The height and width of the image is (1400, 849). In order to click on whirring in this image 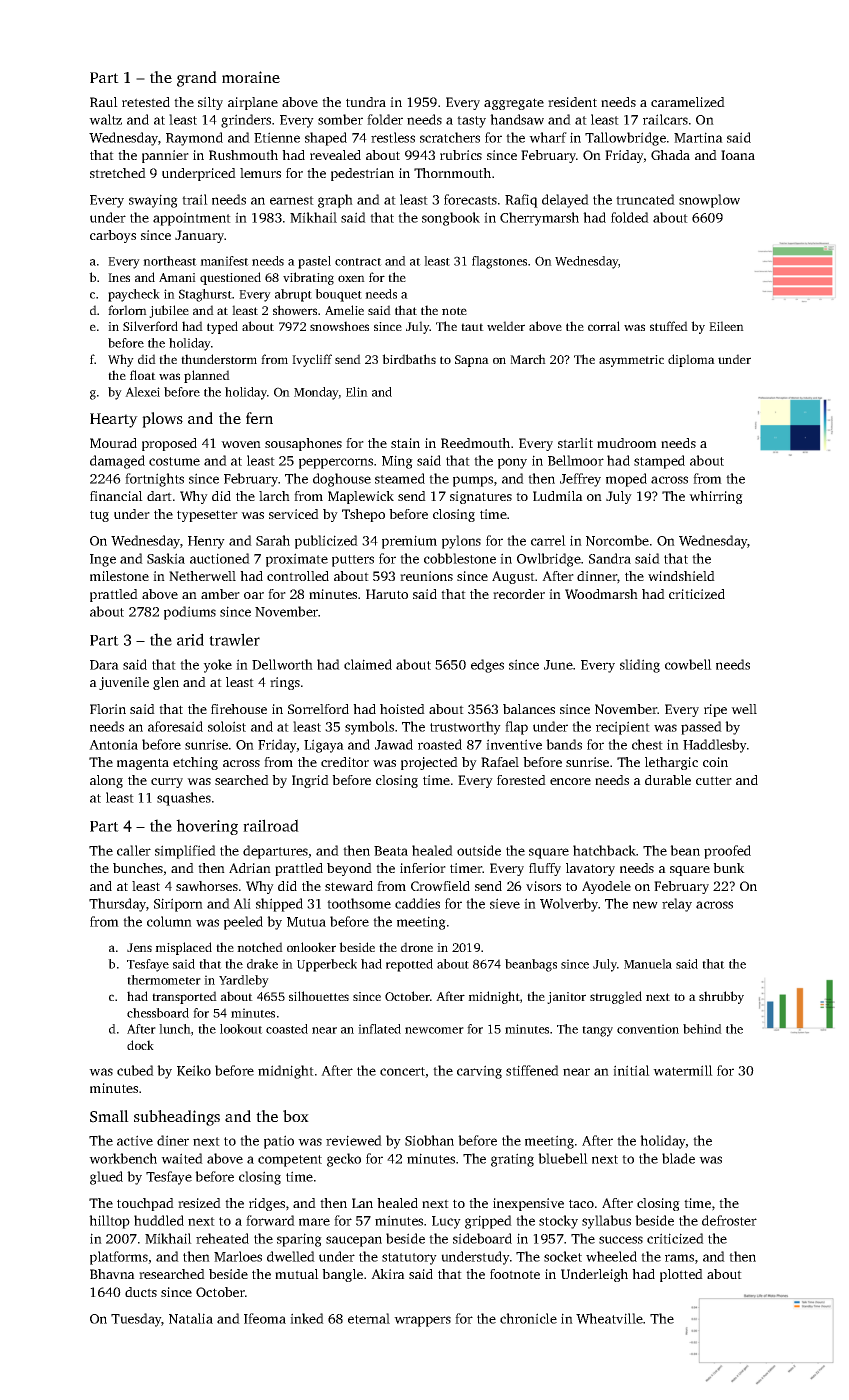, I will do `click(716, 497)`.
